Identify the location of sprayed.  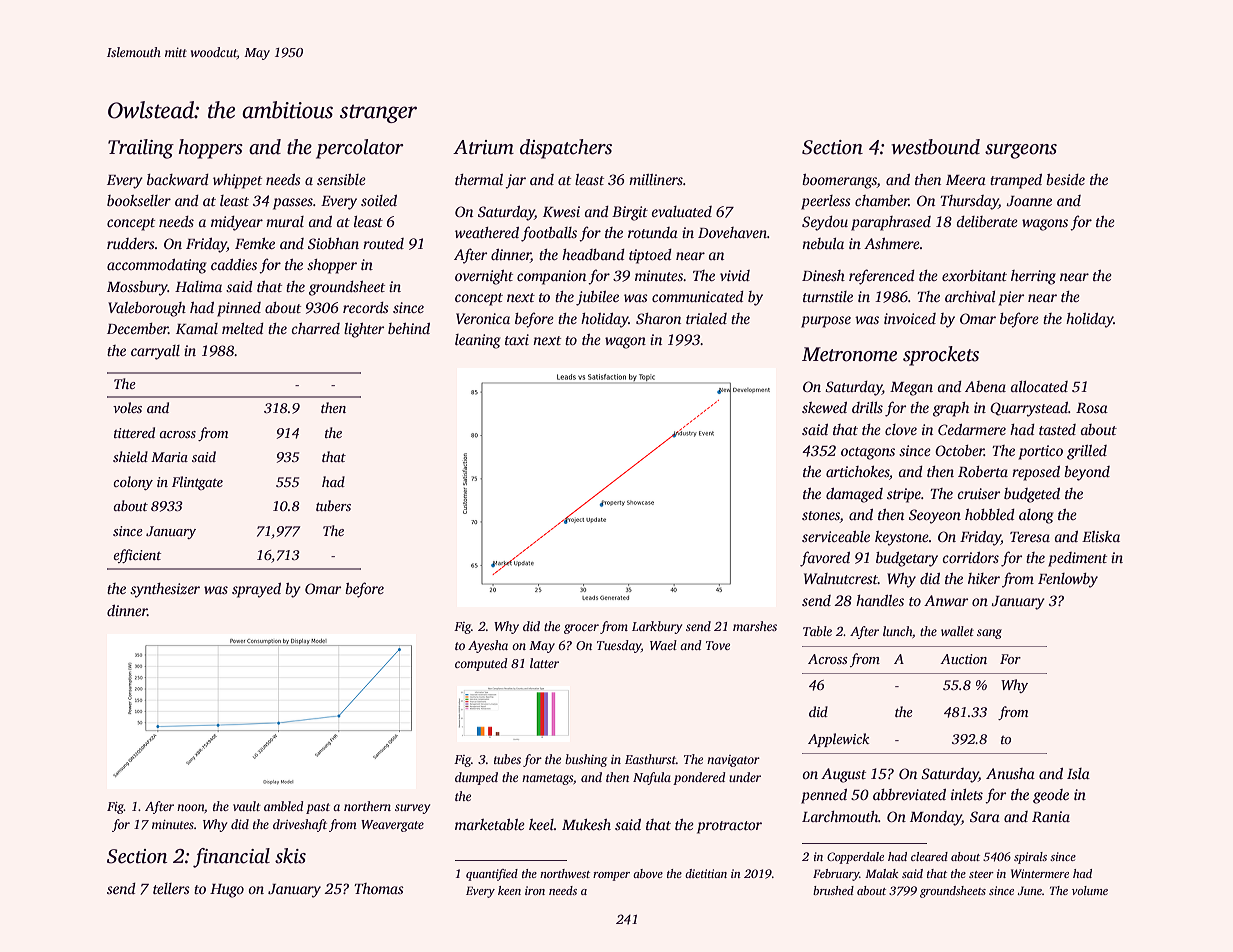
(256, 590).
